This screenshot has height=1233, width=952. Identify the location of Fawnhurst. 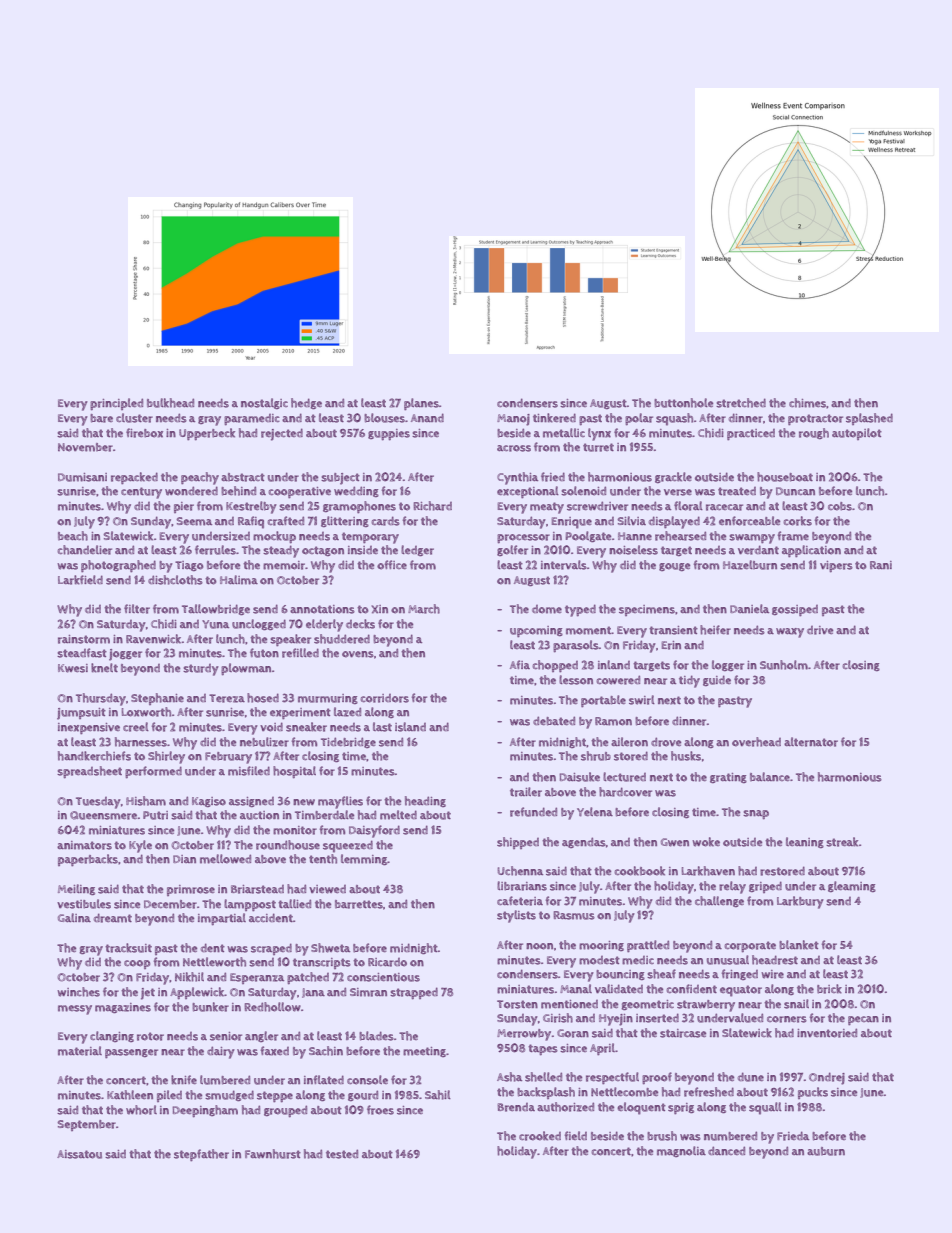
(273, 1154).
